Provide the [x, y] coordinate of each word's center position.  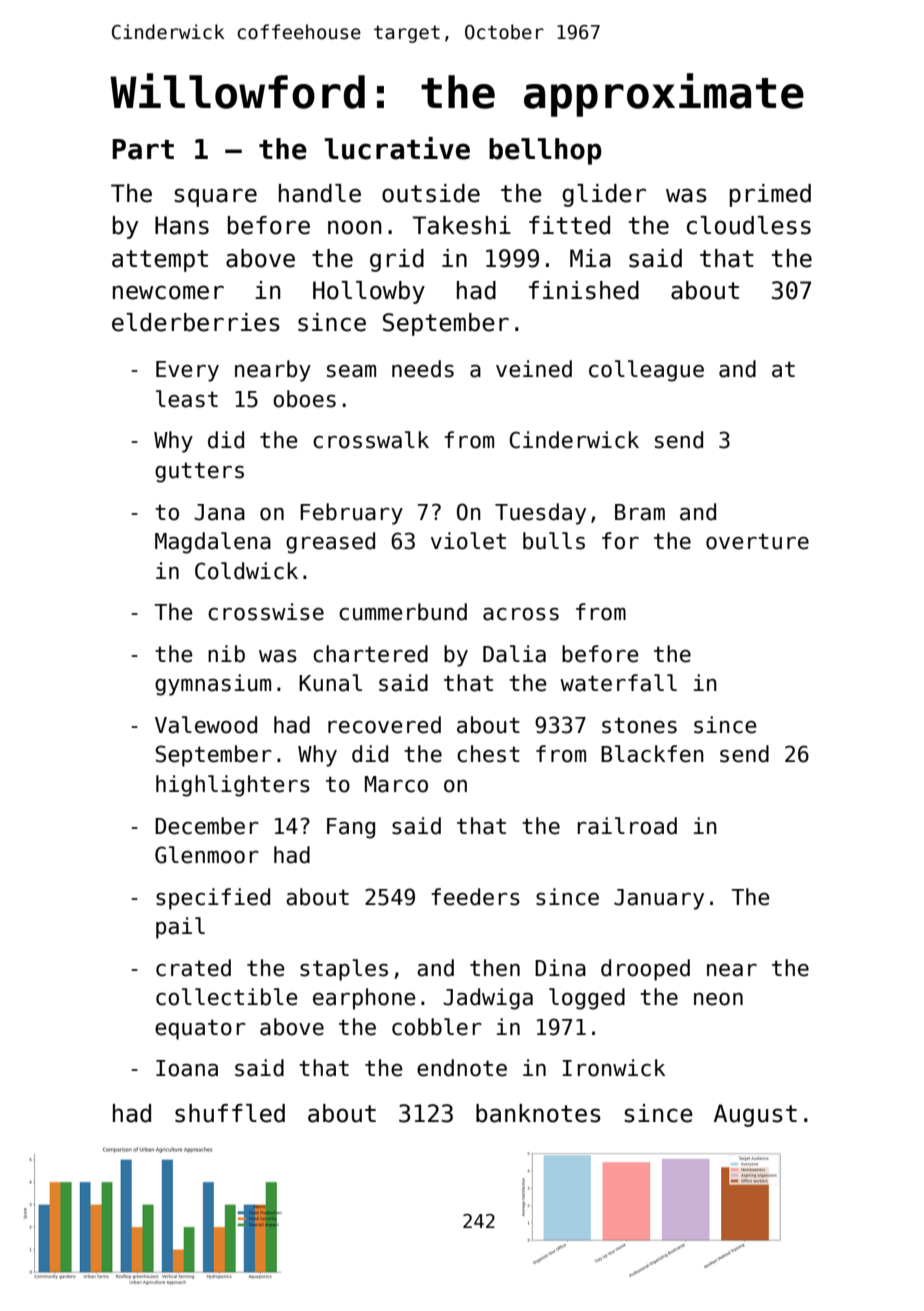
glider [604, 195]
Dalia [514, 654]
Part [143, 149]
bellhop [545, 151]
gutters [199, 472]
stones [639, 725]
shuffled [230, 1113]
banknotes [538, 1113]
